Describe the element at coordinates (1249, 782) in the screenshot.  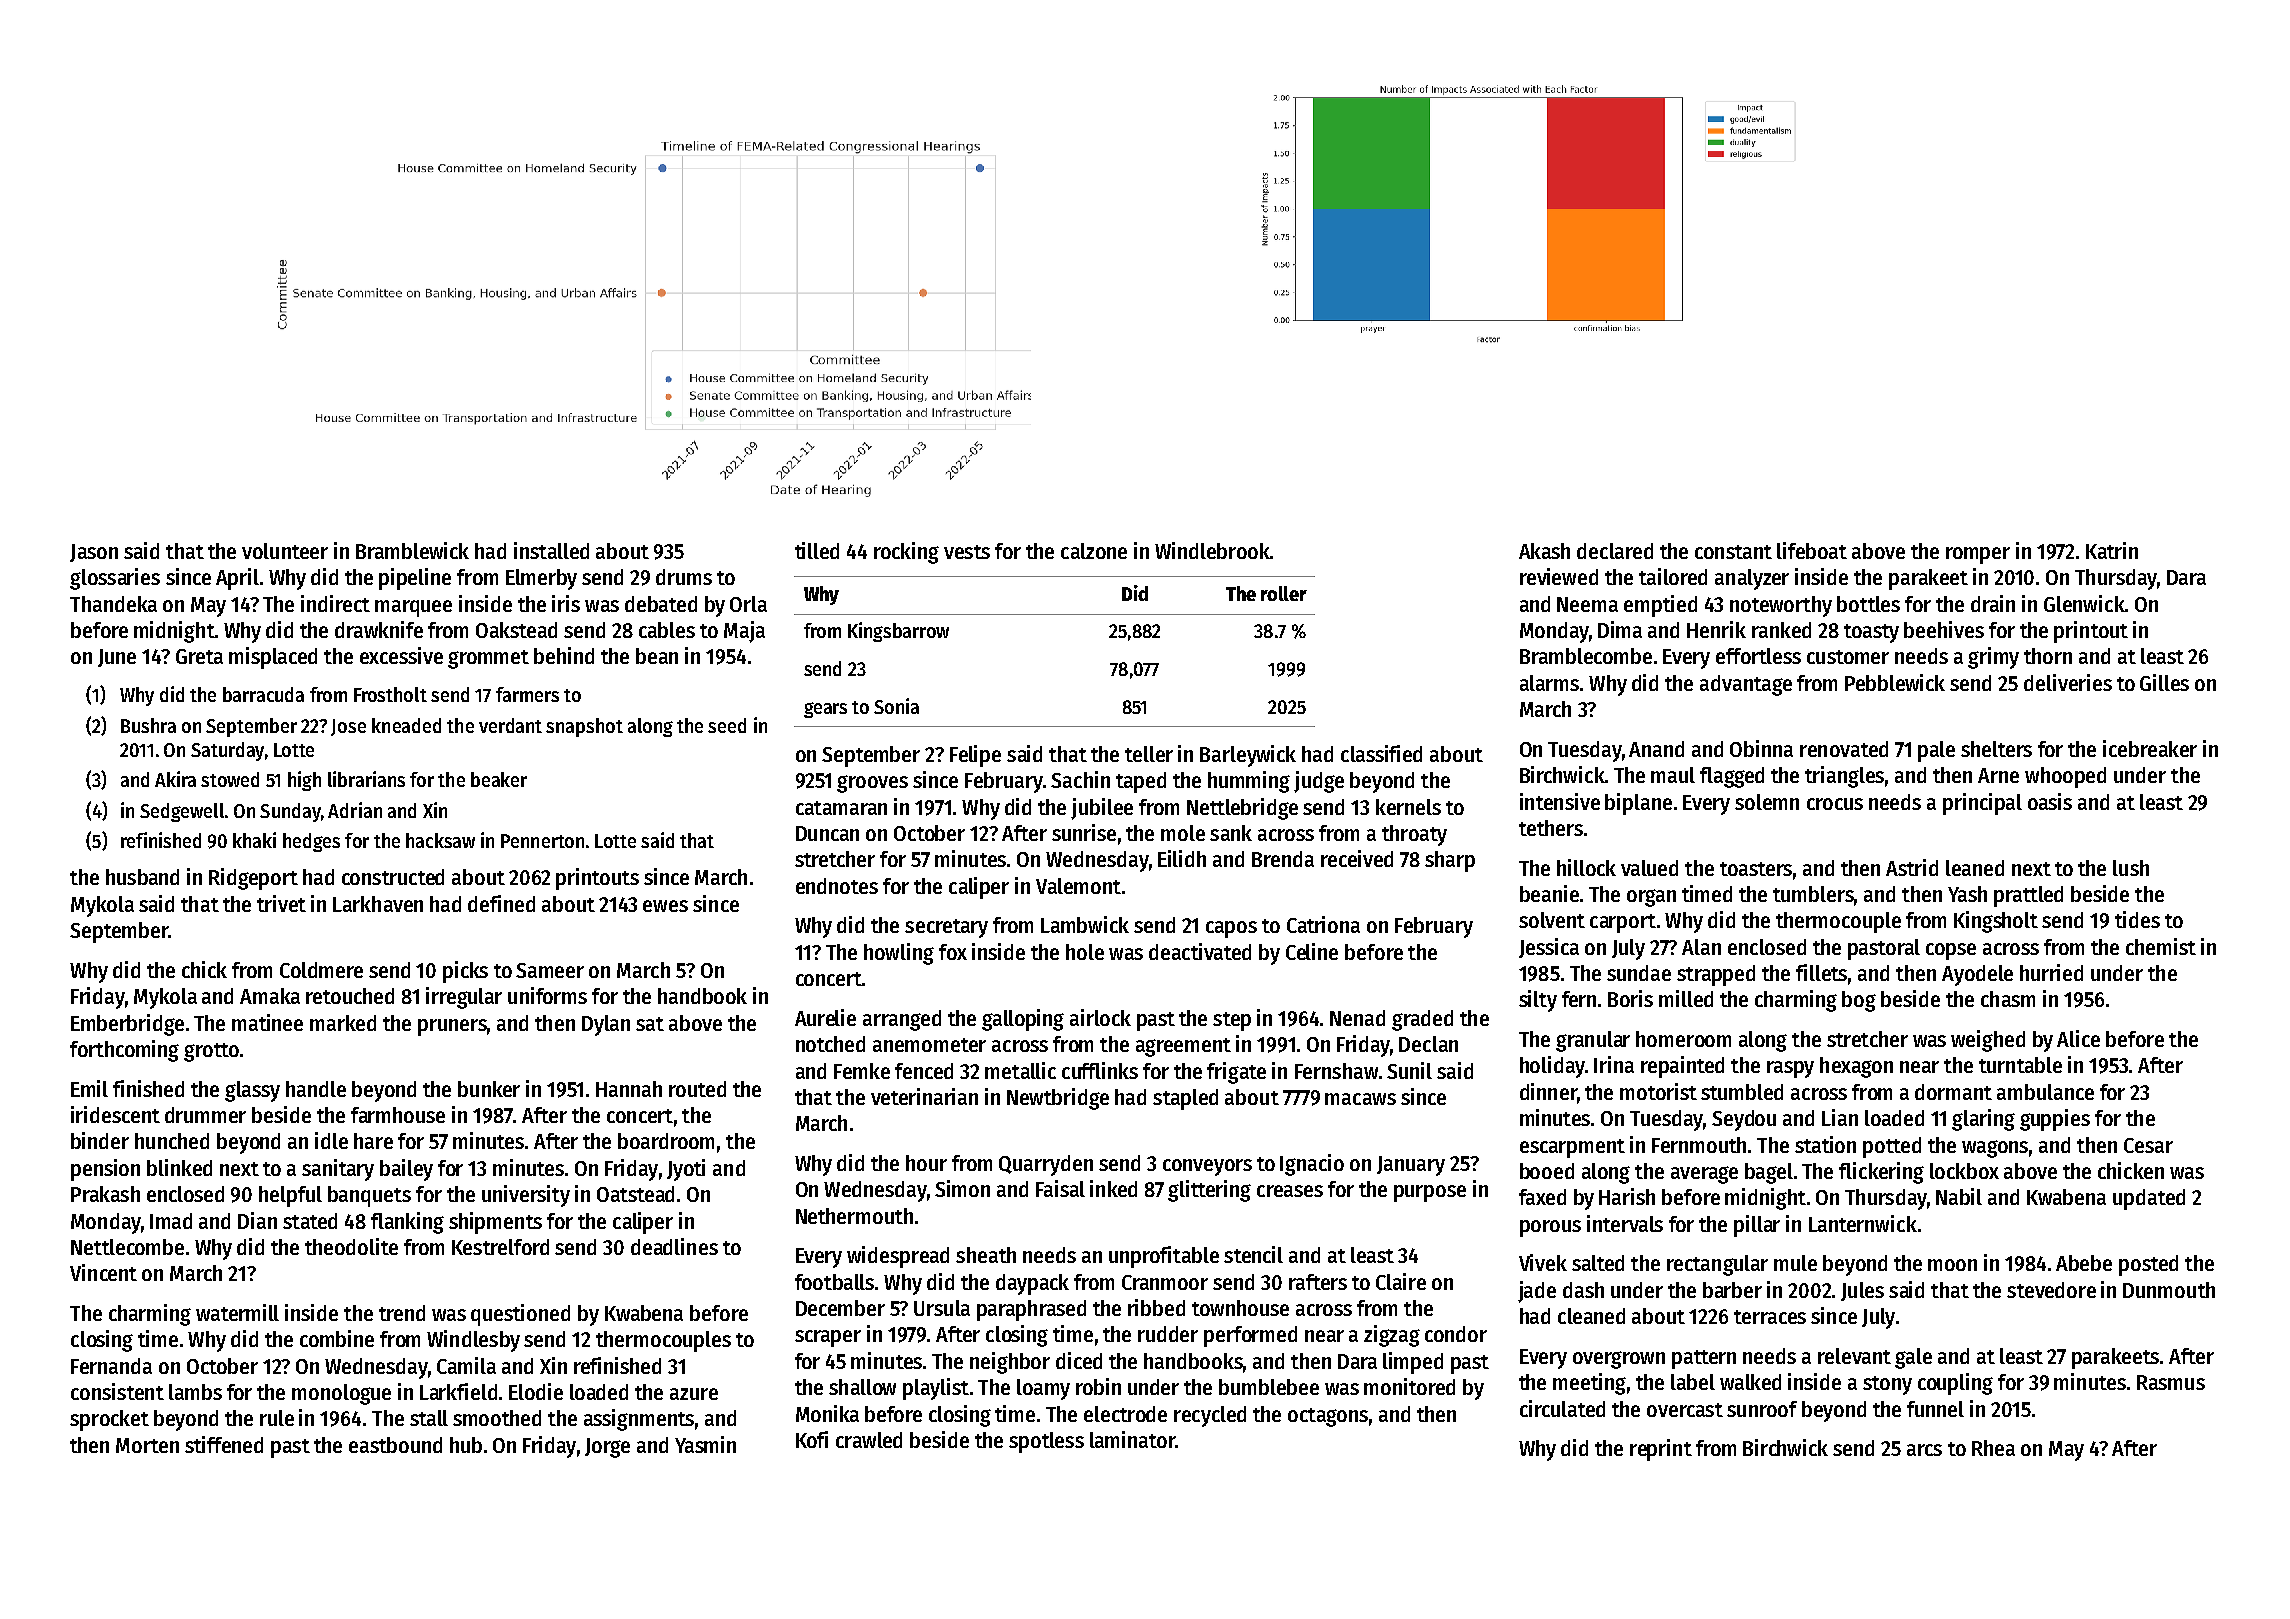
I see `humming` at that location.
